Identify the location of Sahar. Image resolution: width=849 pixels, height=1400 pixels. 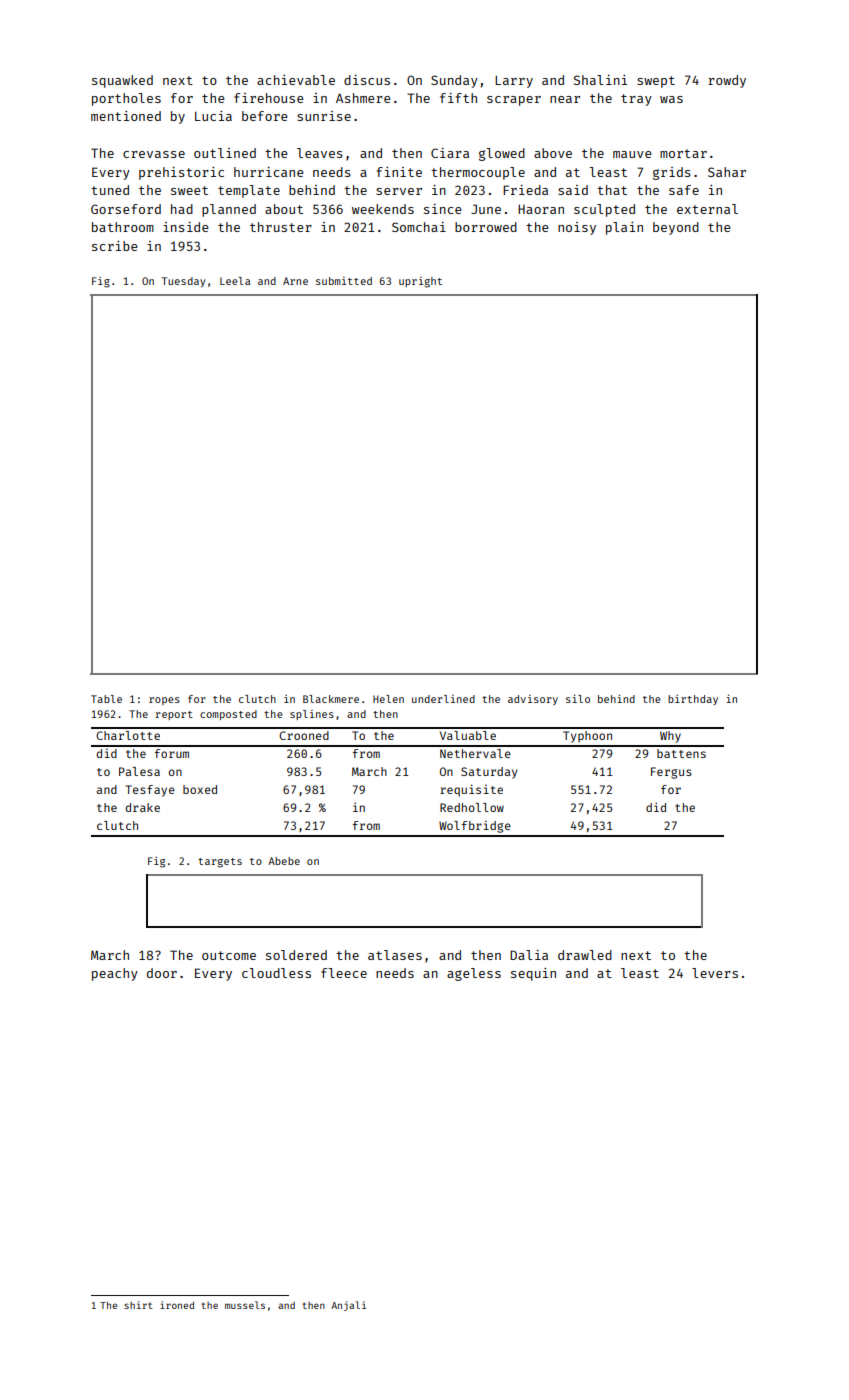
(727, 172).
